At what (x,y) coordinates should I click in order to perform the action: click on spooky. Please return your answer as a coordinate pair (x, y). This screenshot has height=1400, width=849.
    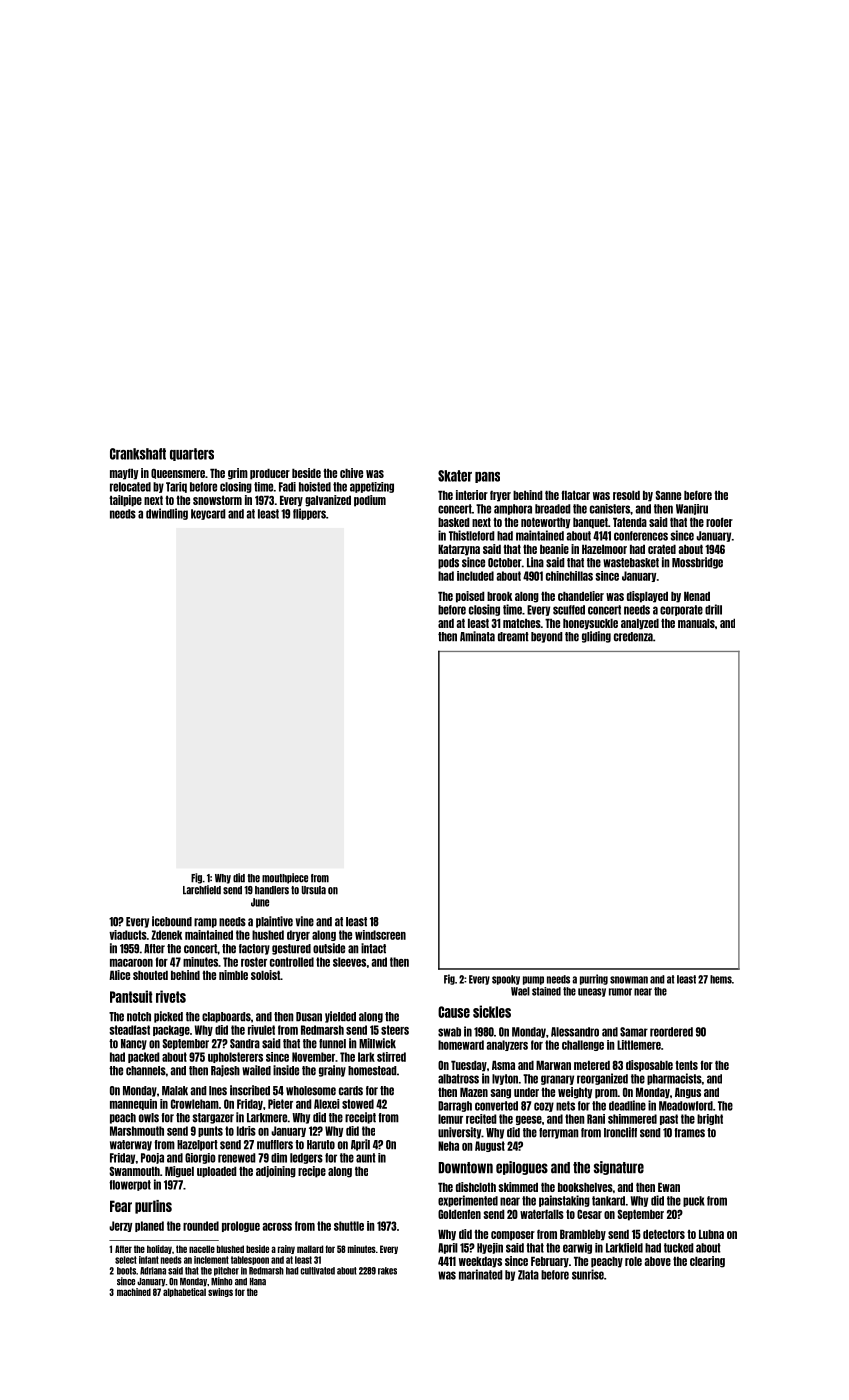
    Looking at the image, I should click on (506, 980).
